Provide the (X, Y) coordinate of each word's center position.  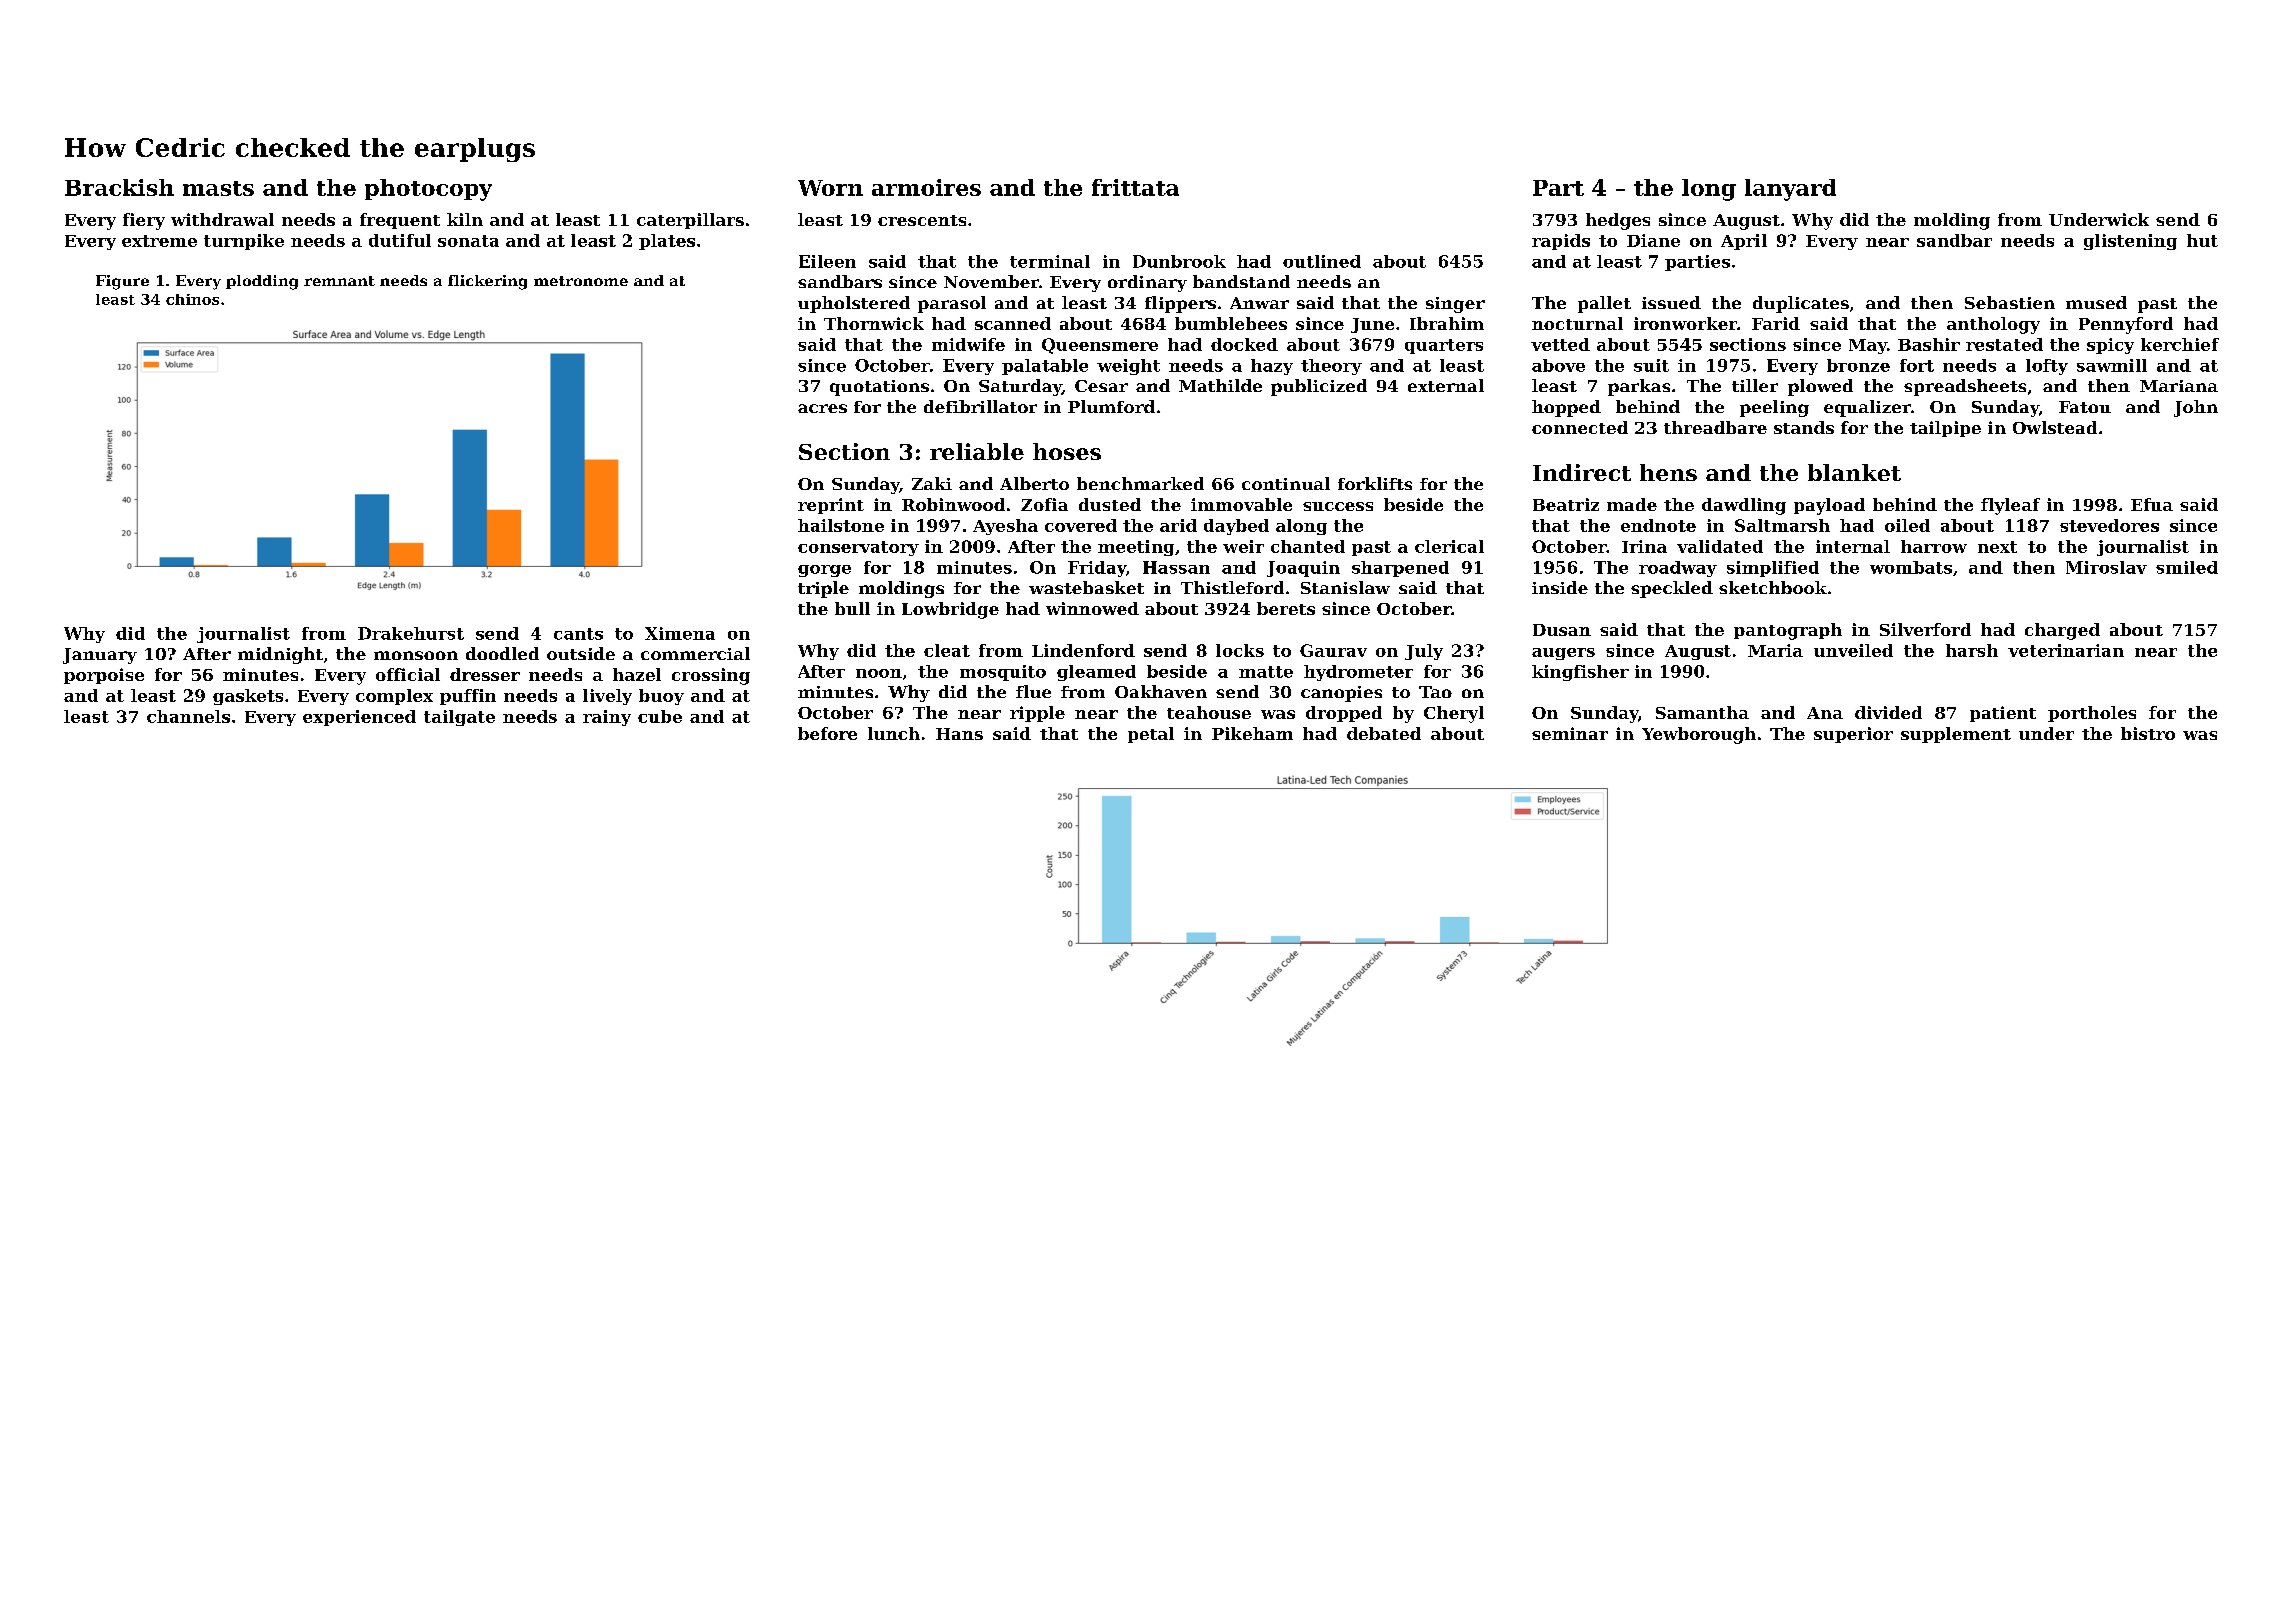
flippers (1180, 304)
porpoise (104, 676)
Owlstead (2055, 427)
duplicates (1801, 304)
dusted (1110, 504)
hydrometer (1358, 673)
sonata (468, 241)
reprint (831, 506)
